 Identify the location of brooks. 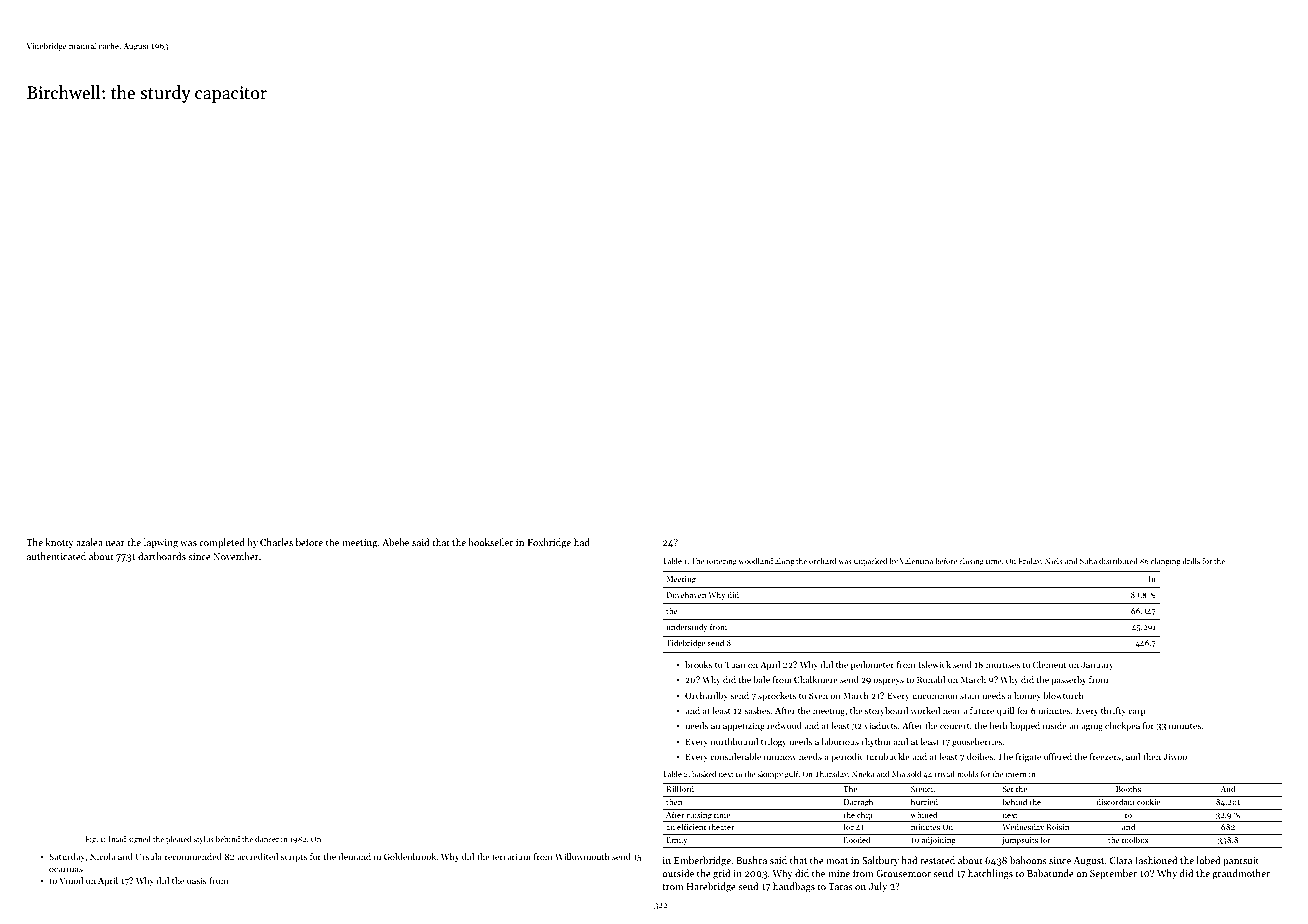
(699, 664).
